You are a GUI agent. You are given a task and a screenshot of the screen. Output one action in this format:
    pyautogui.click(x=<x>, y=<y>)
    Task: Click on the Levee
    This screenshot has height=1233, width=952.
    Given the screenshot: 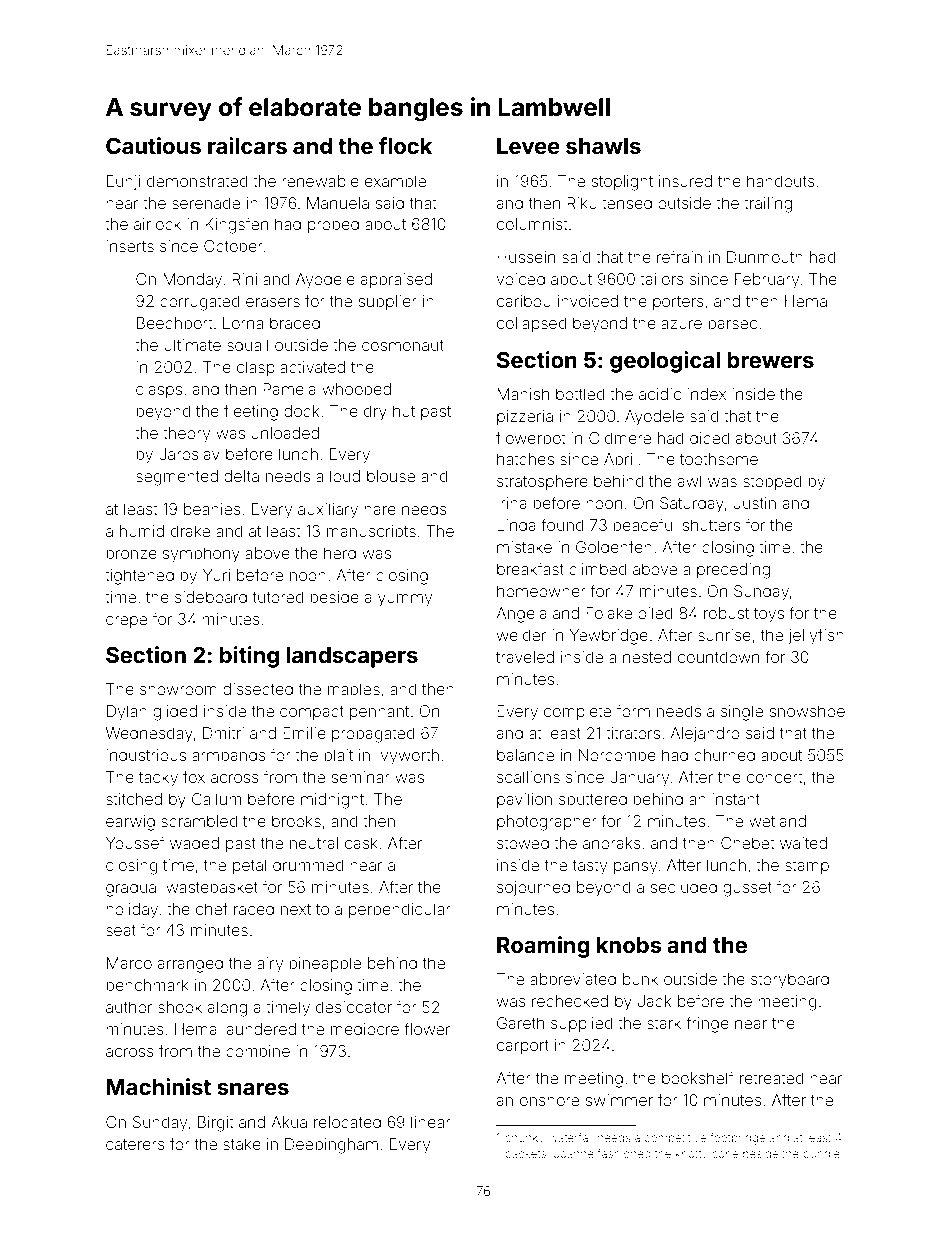 What is the action you would take?
    pyautogui.click(x=528, y=146)
